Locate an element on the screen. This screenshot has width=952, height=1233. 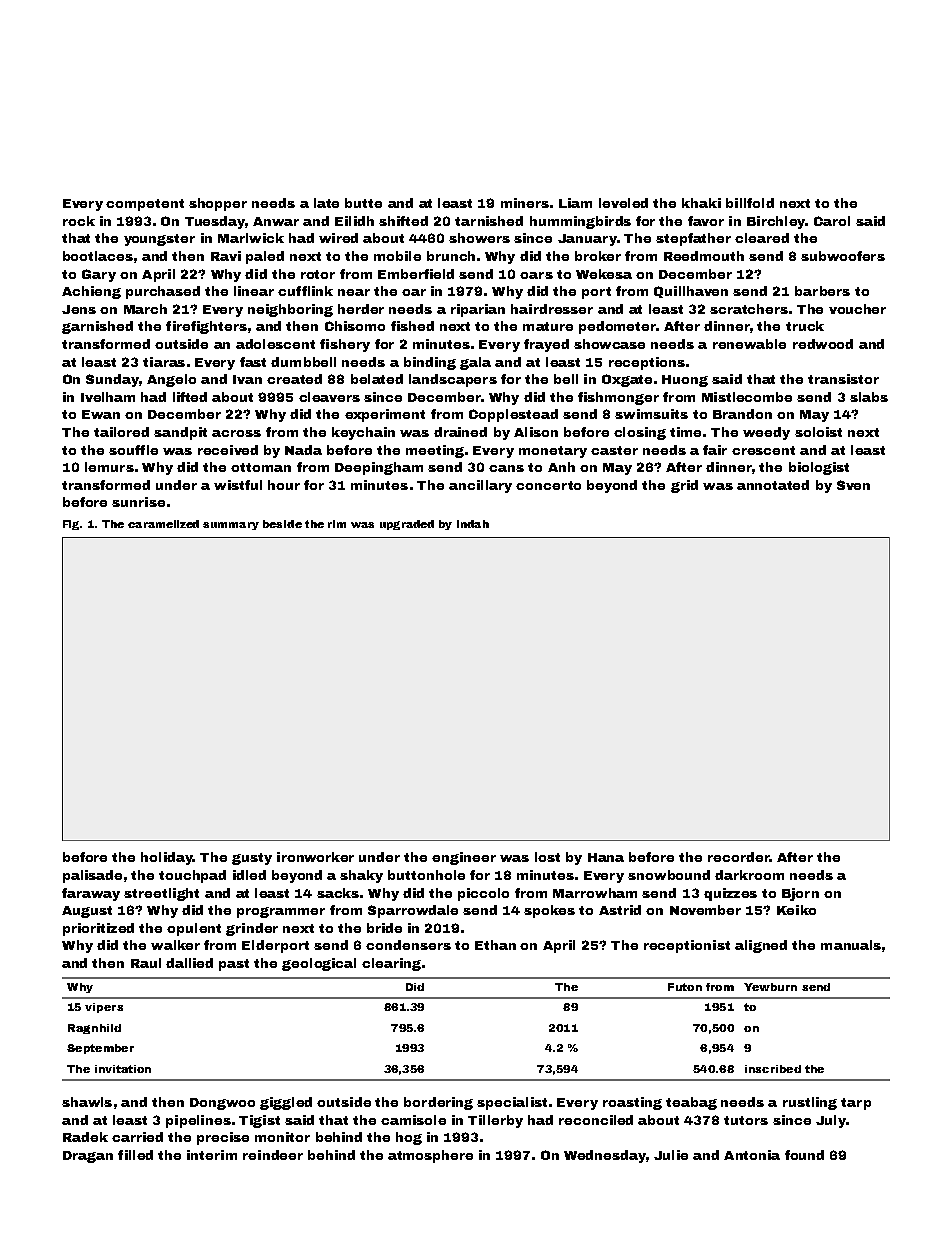
voucher is located at coordinates (857, 309).
